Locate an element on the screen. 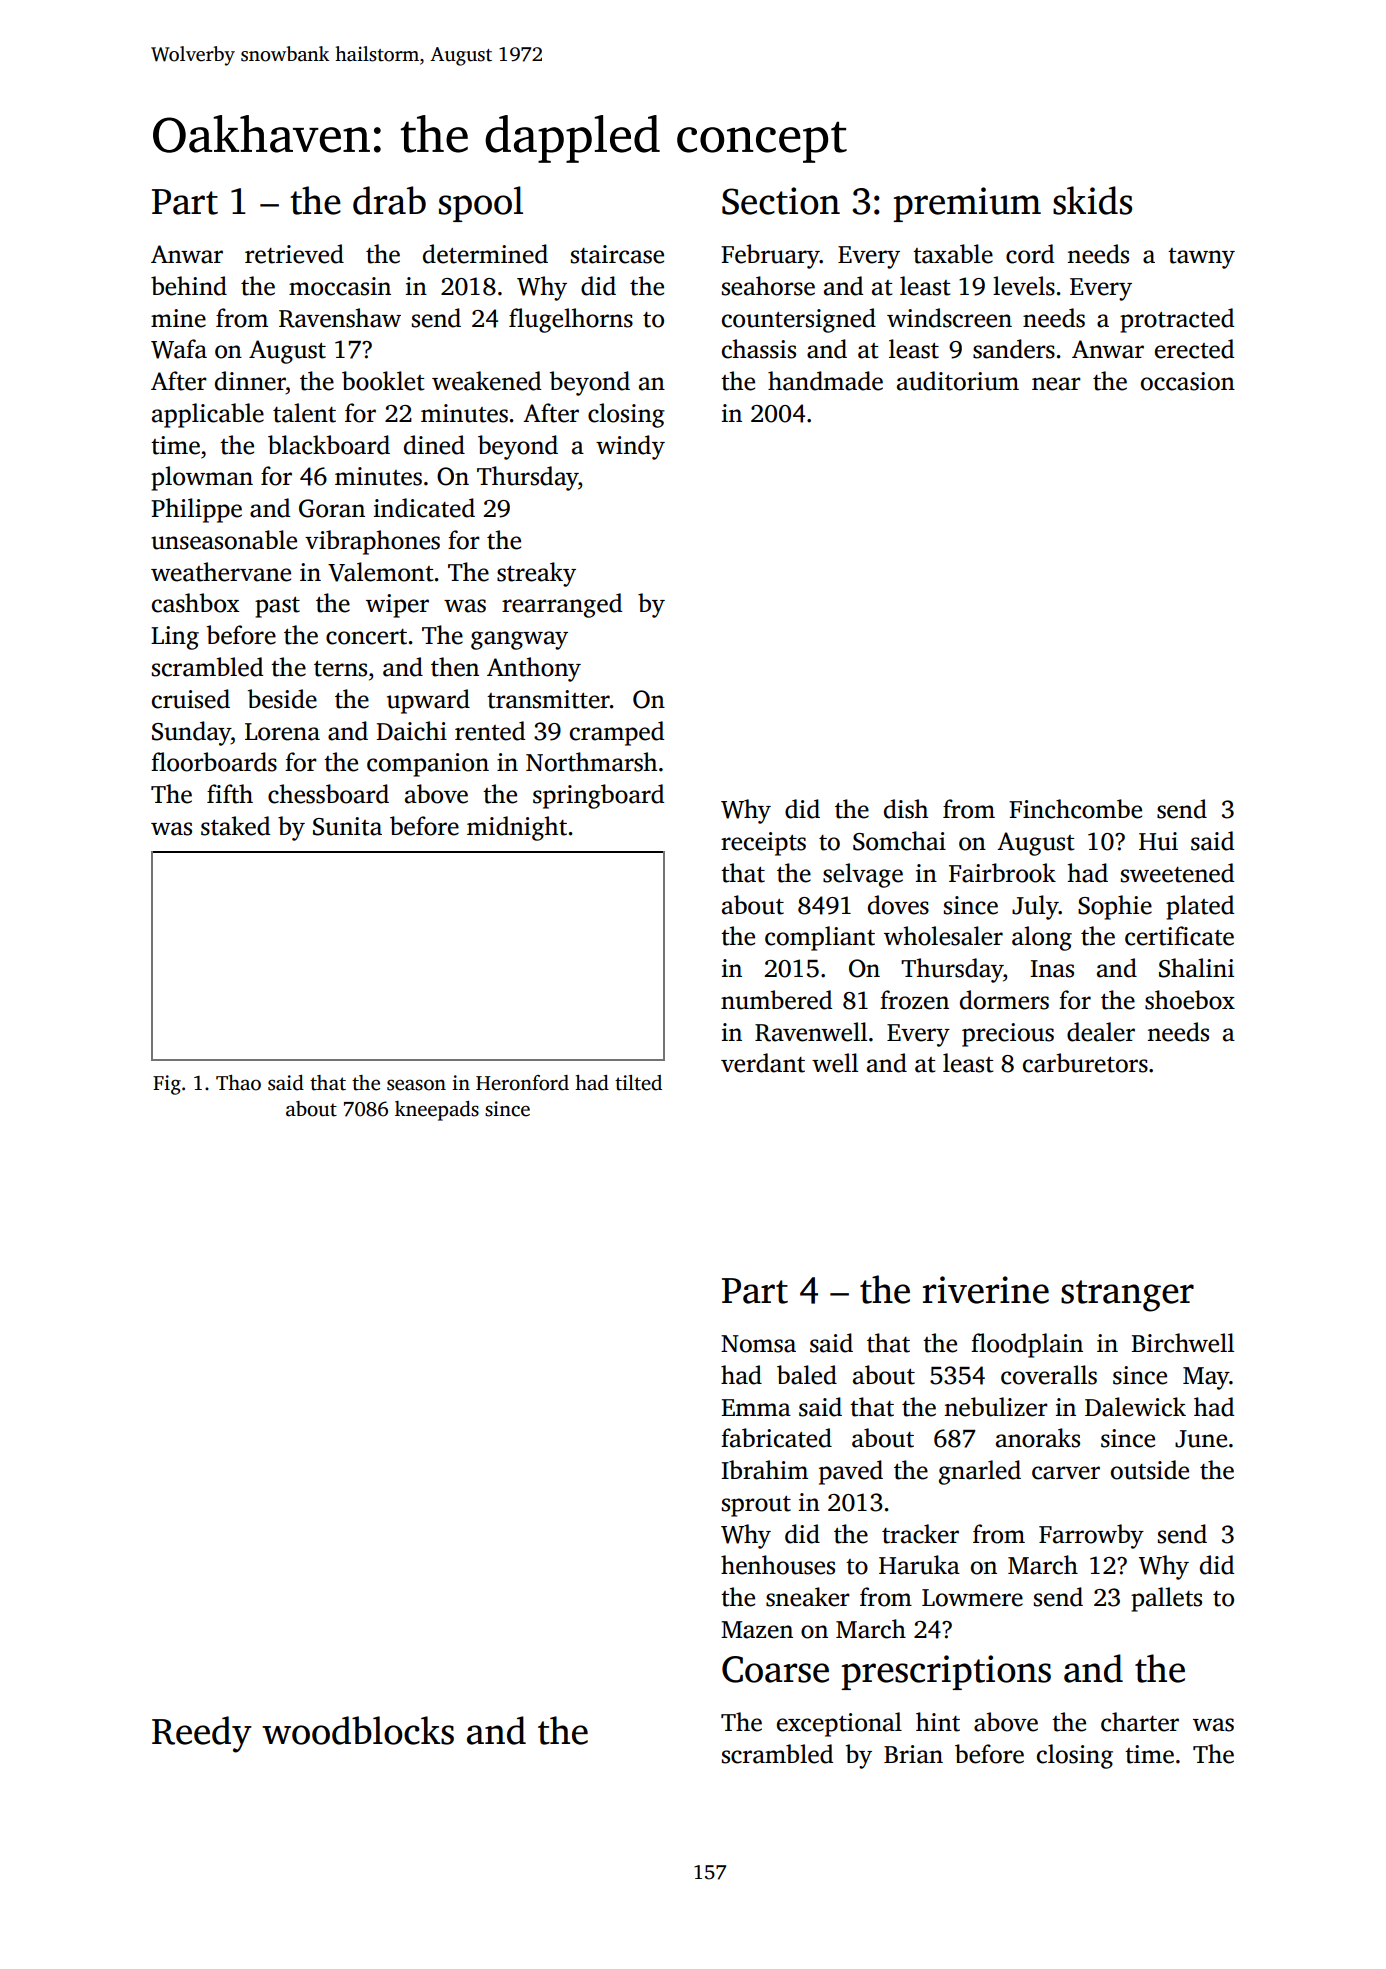 This screenshot has width=1386, height=1969. near is located at coordinates (1056, 384).
